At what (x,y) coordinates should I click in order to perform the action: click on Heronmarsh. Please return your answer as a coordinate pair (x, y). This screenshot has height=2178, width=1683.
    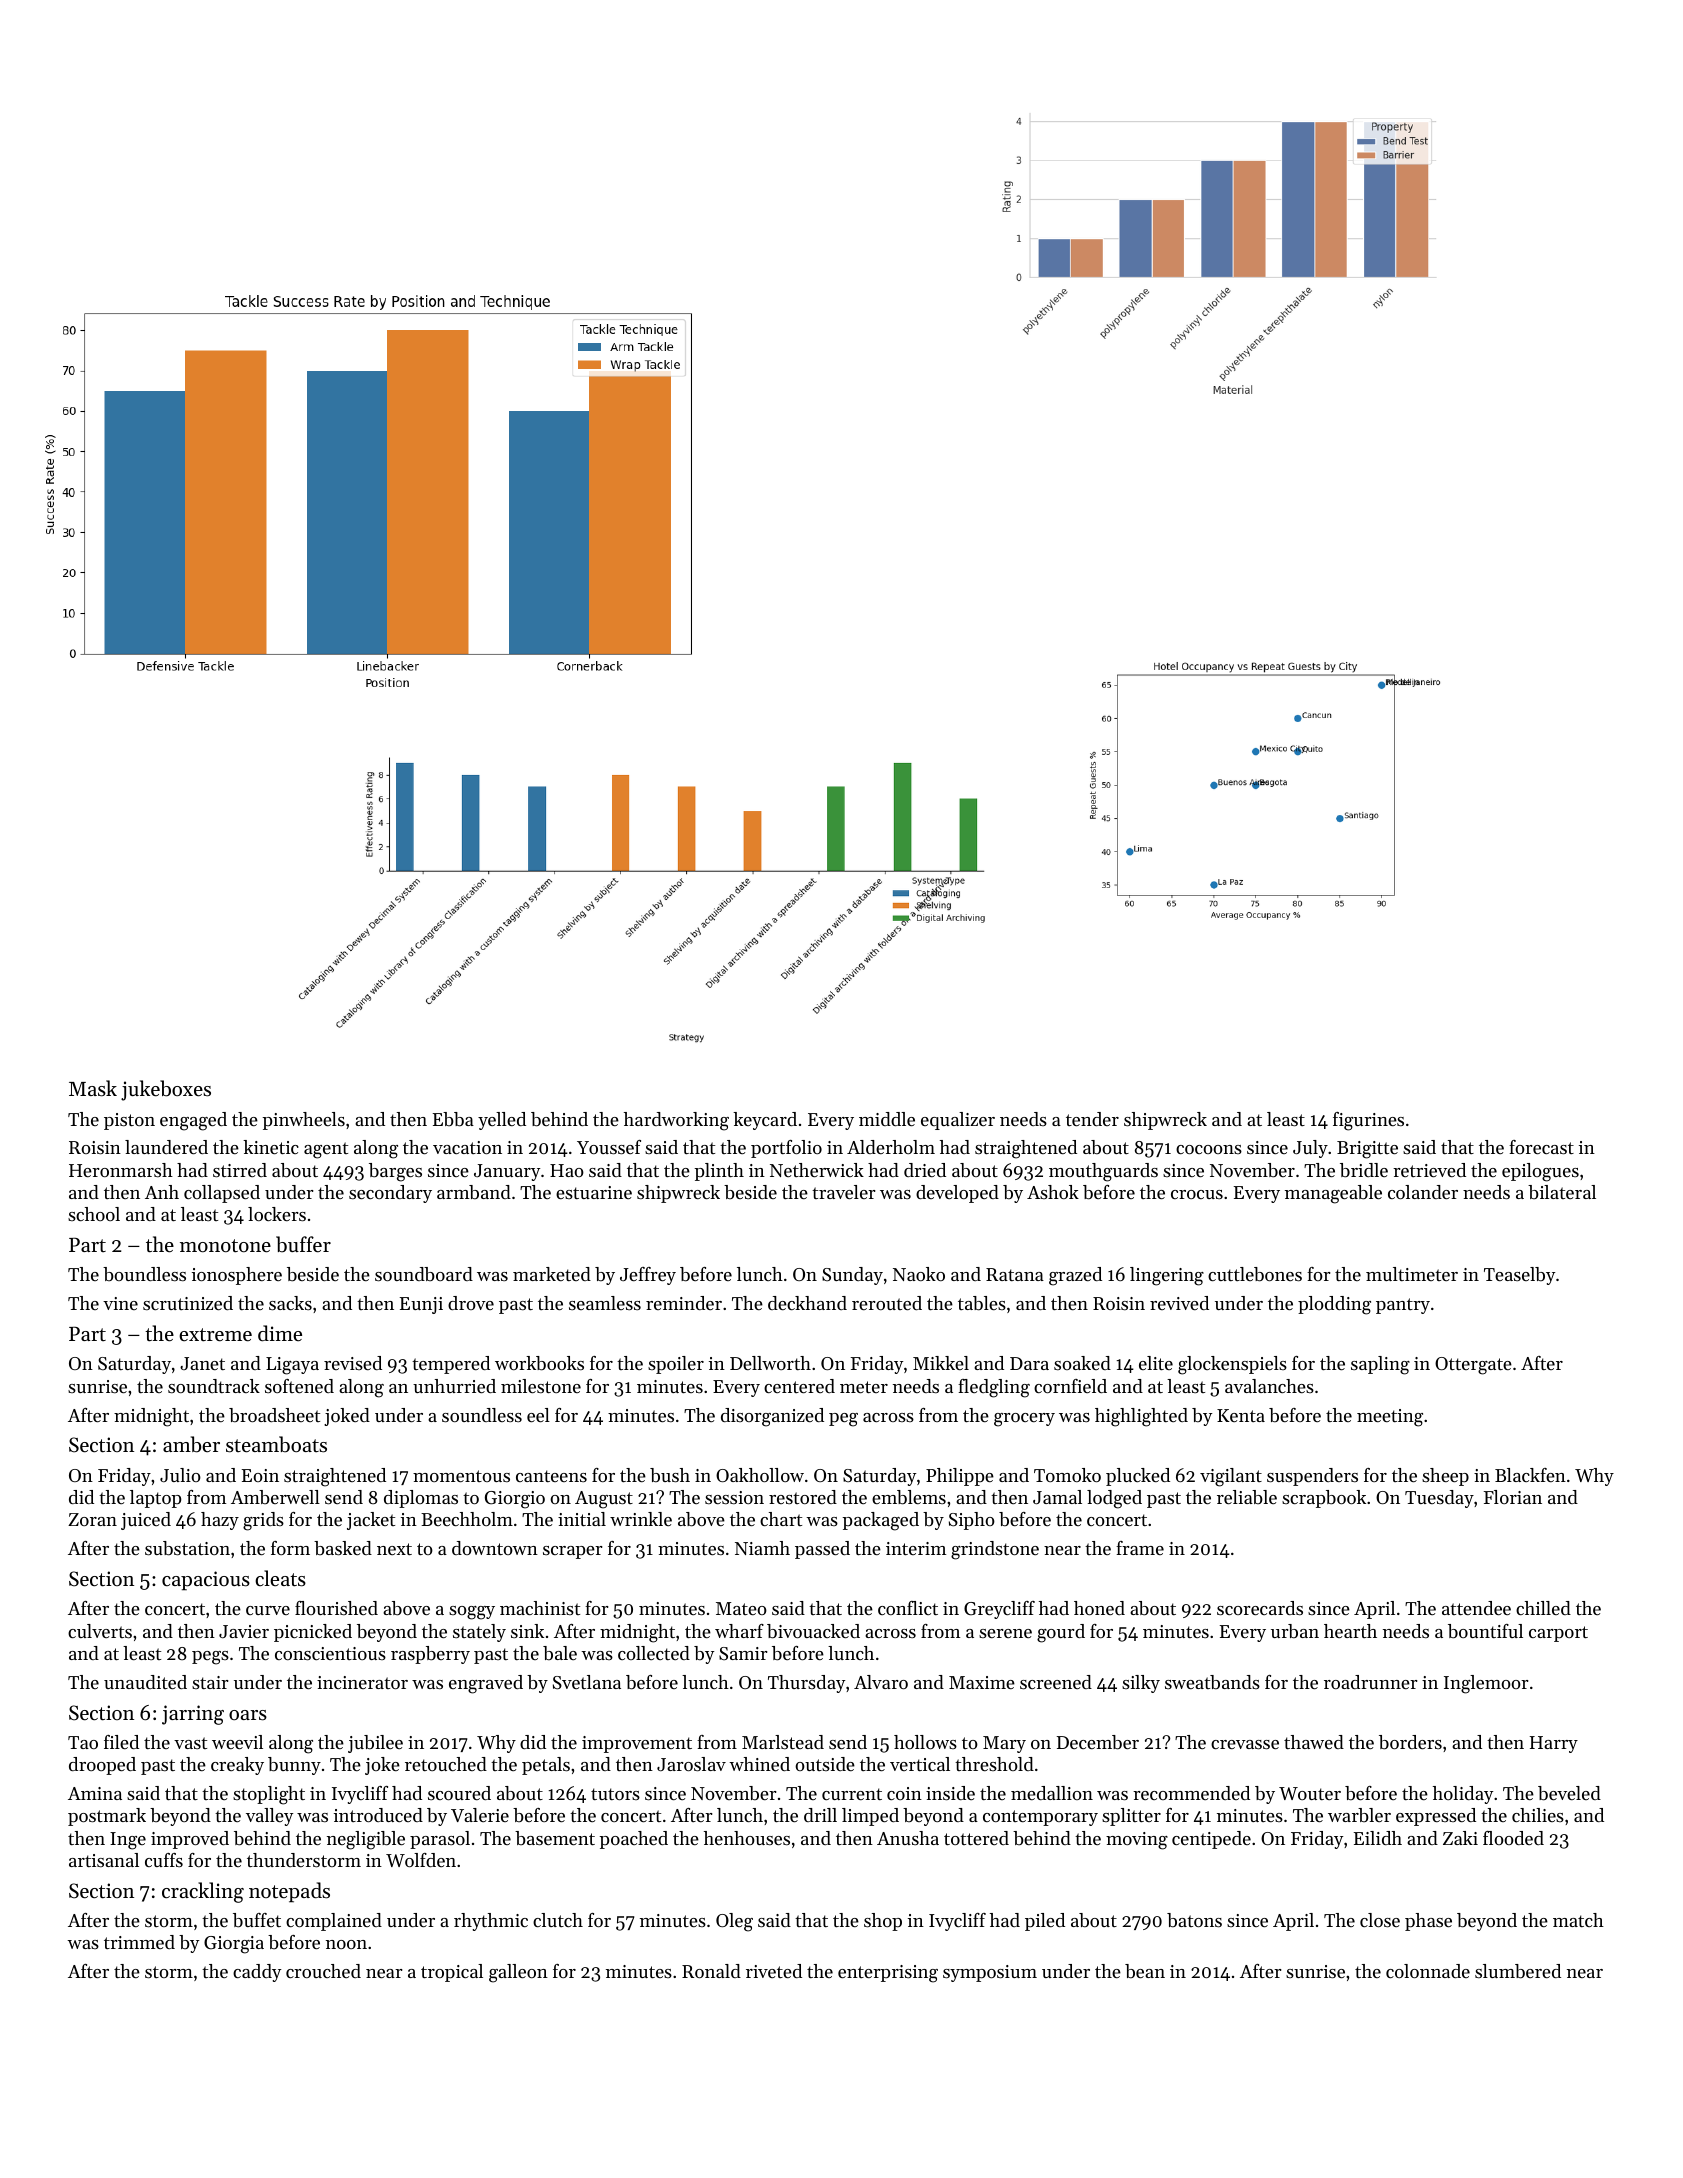
    Looking at the image, I should click on (121, 1170).
